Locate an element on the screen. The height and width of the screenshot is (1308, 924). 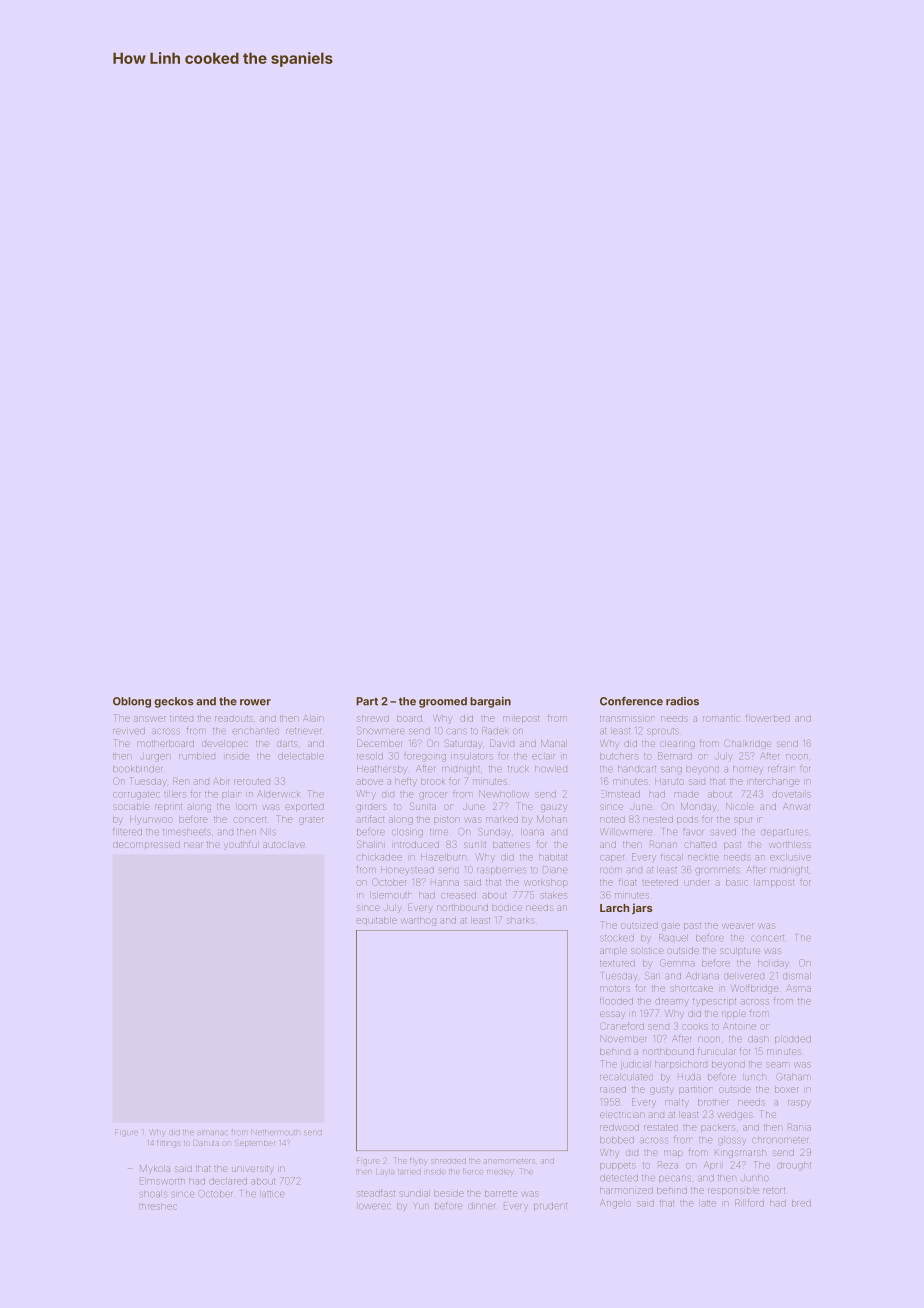
Asma is located at coordinates (799, 989).
